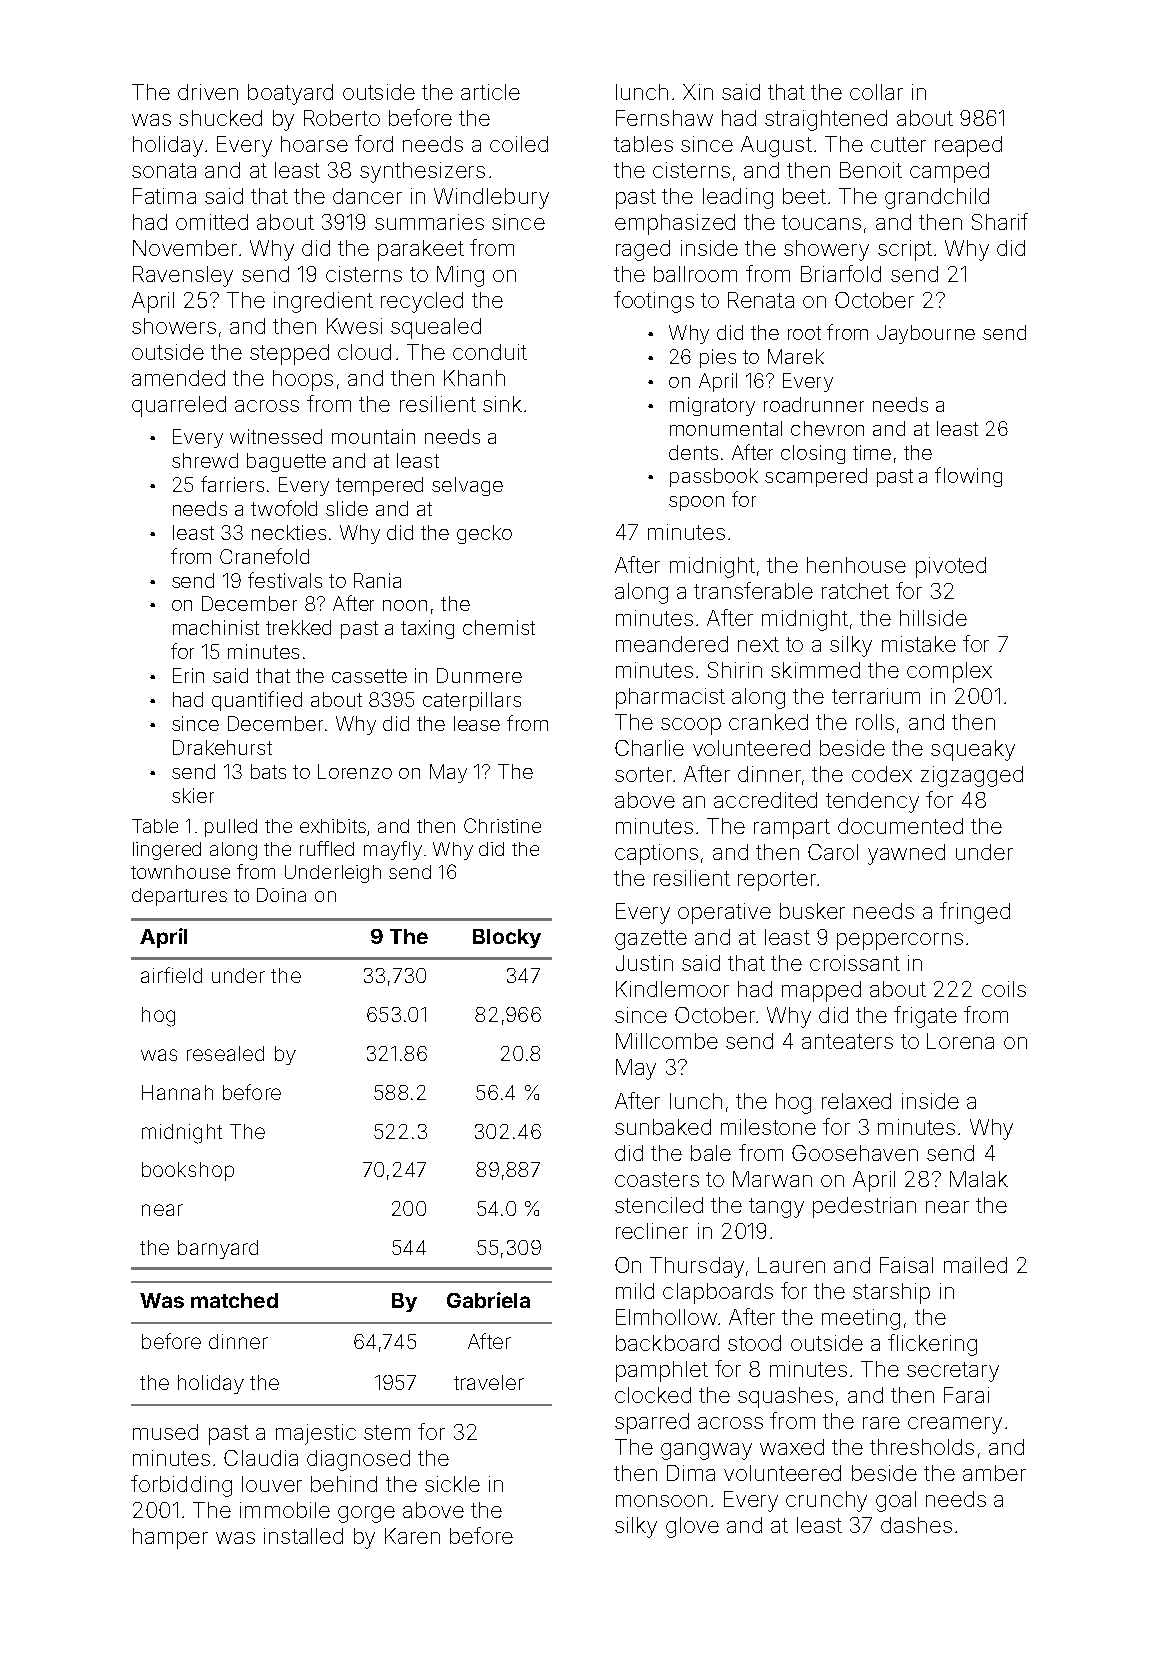  What do you see at coordinates (664, 118) in the screenshot?
I see `Fernshaw` at bounding box center [664, 118].
